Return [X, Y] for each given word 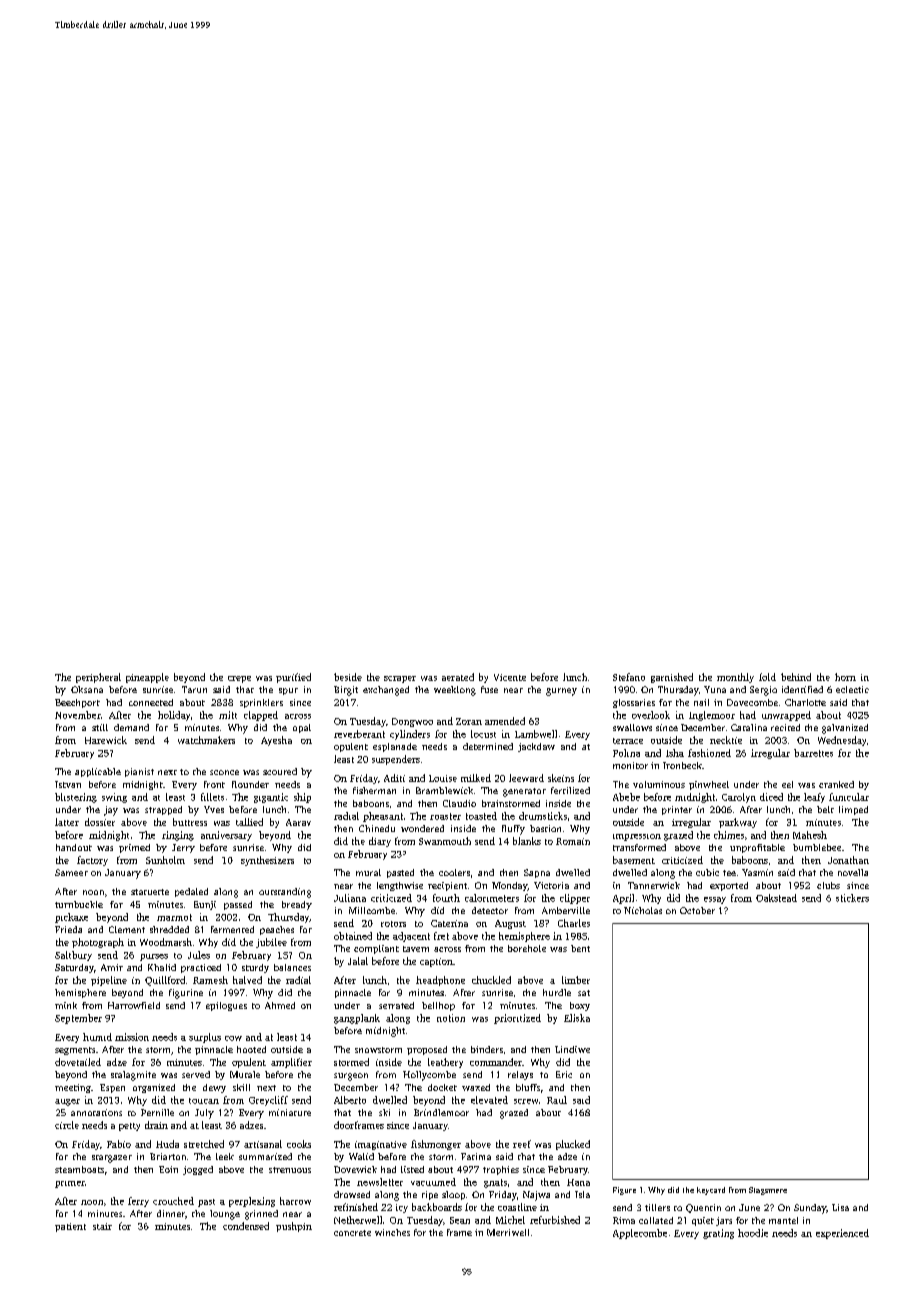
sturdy [255, 968]
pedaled [191, 892]
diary [380, 842]
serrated [396, 1005]
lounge [225, 1215]
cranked [836, 784]
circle [67, 1125]
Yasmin [757, 872]
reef [522, 1144]
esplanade [395, 747]
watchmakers [206, 740]
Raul [557, 1100]
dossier [100, 822]
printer [677, 810]
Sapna [537, 873]
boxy [580, 1006]
